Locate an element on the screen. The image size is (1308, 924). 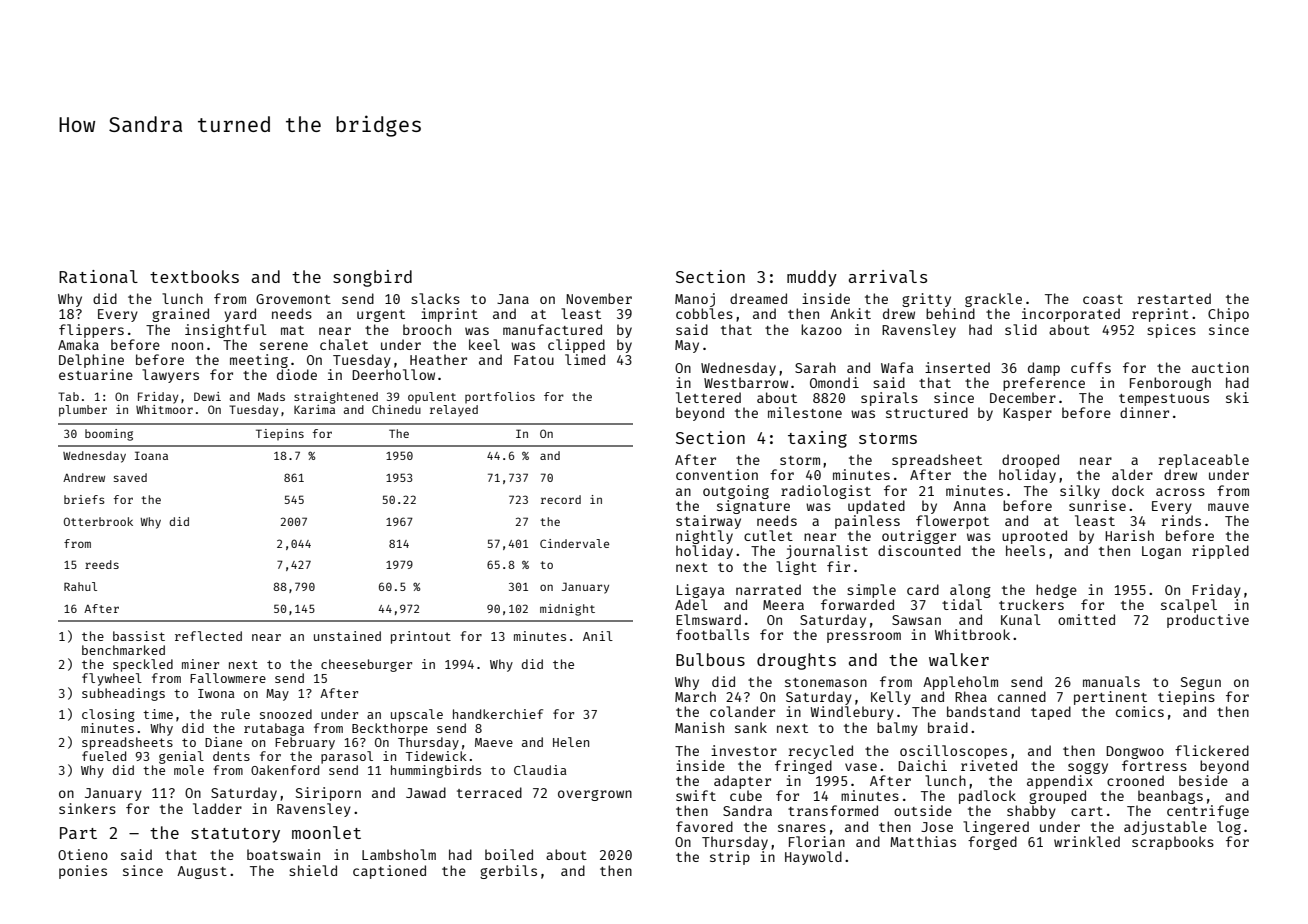
pertinent is located at coordinates (1110, 698).
